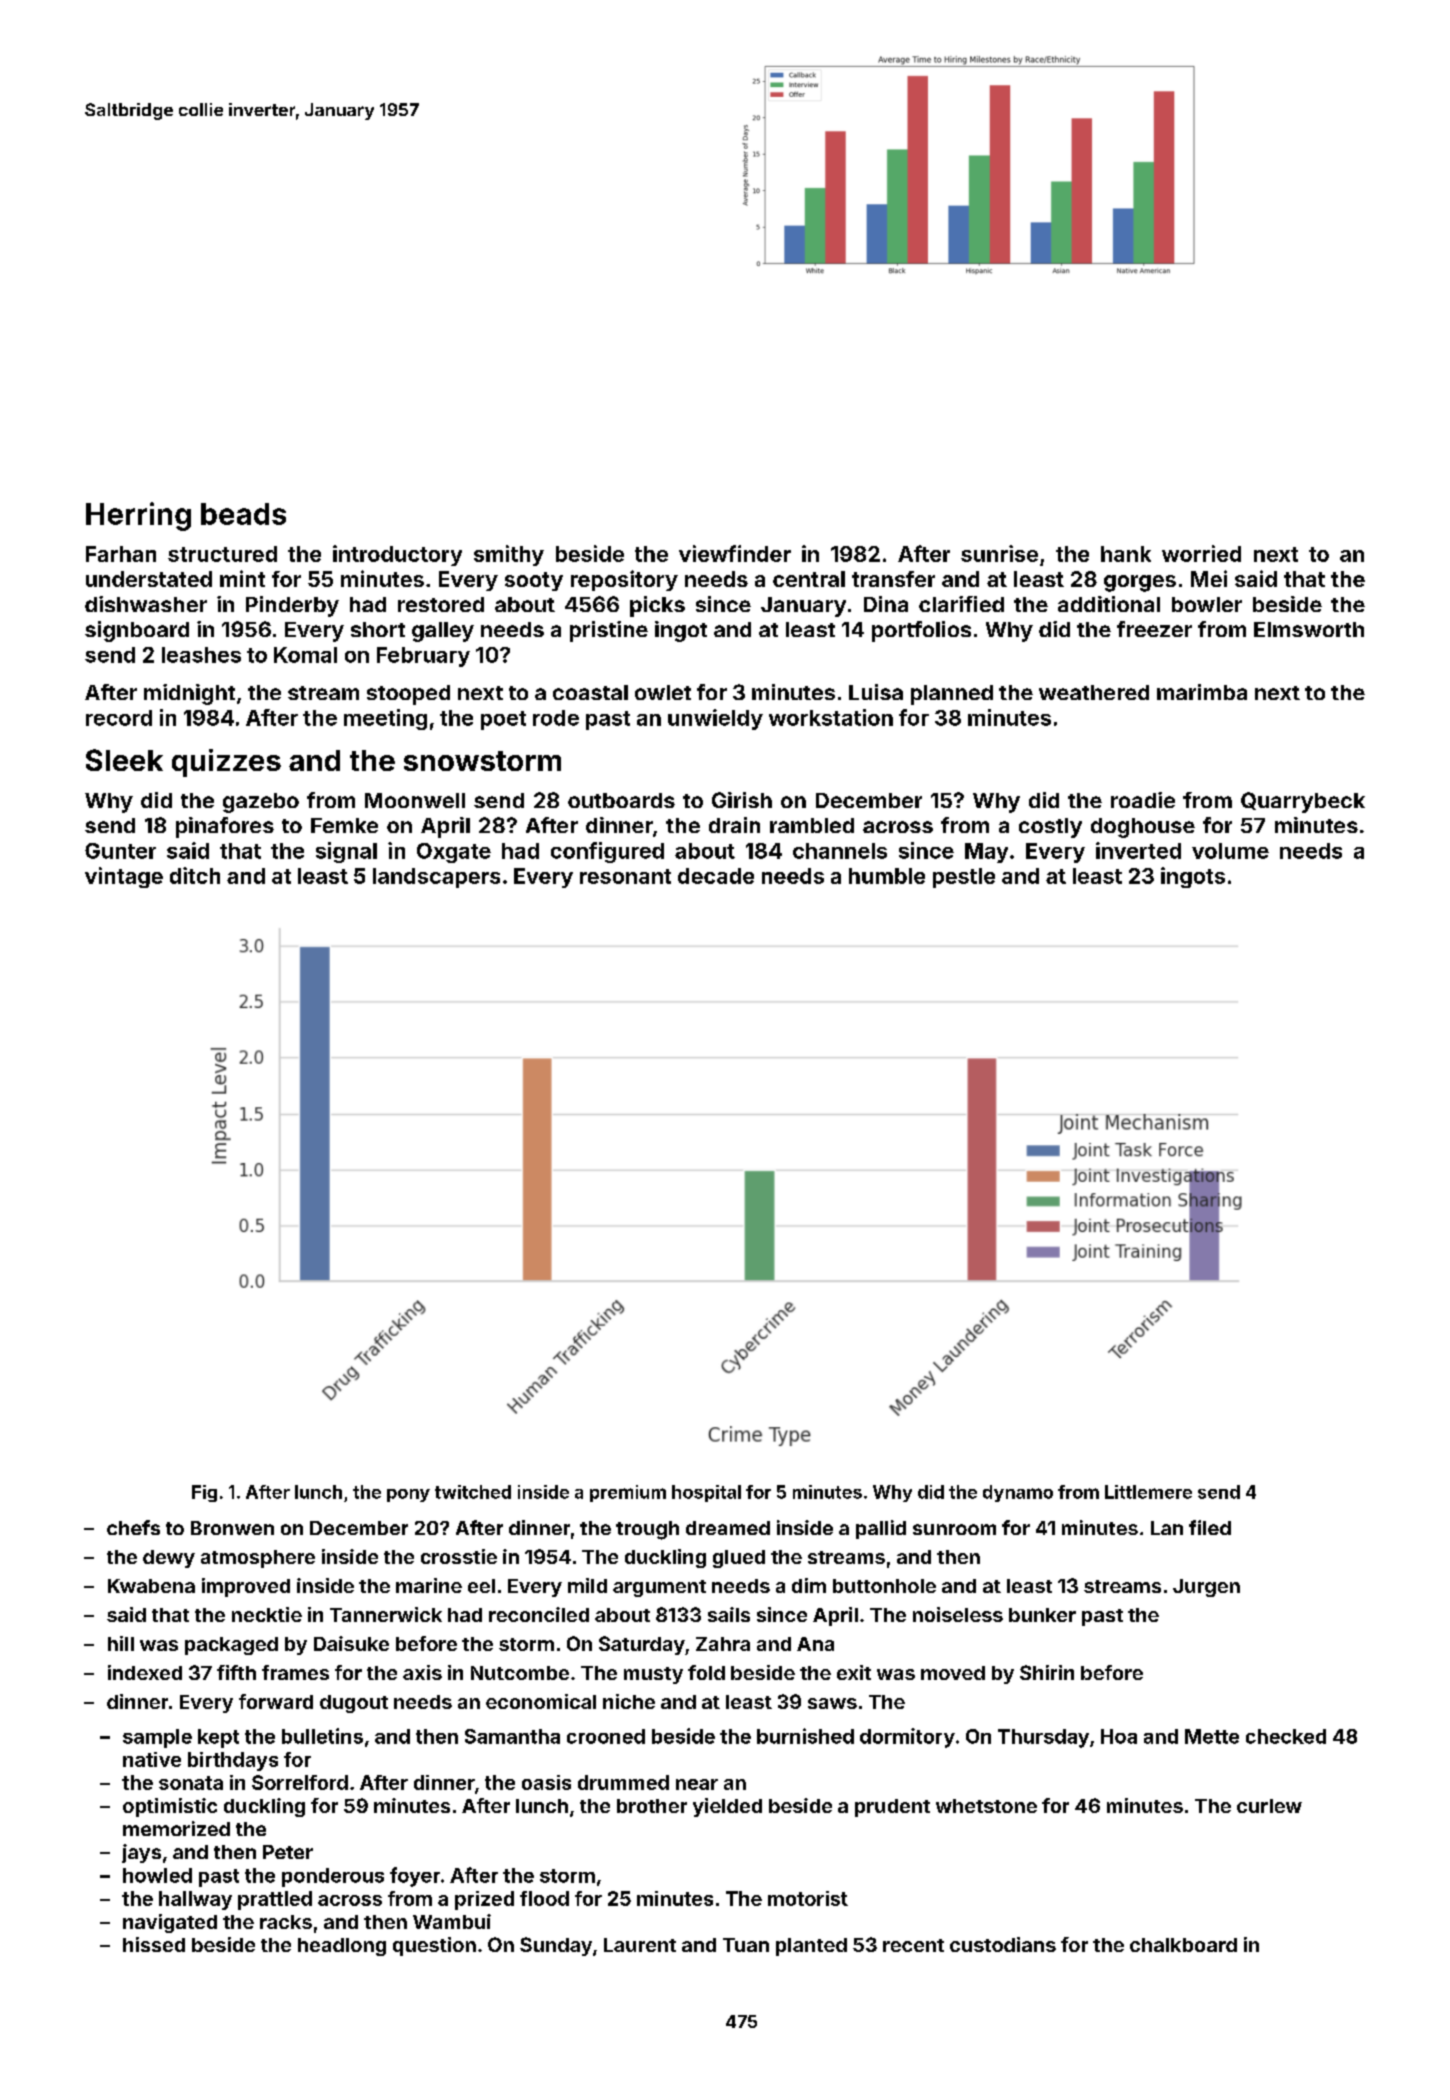  Describe the element at coordinates (119, 718) in the screenshot. I see `record` at that location.
